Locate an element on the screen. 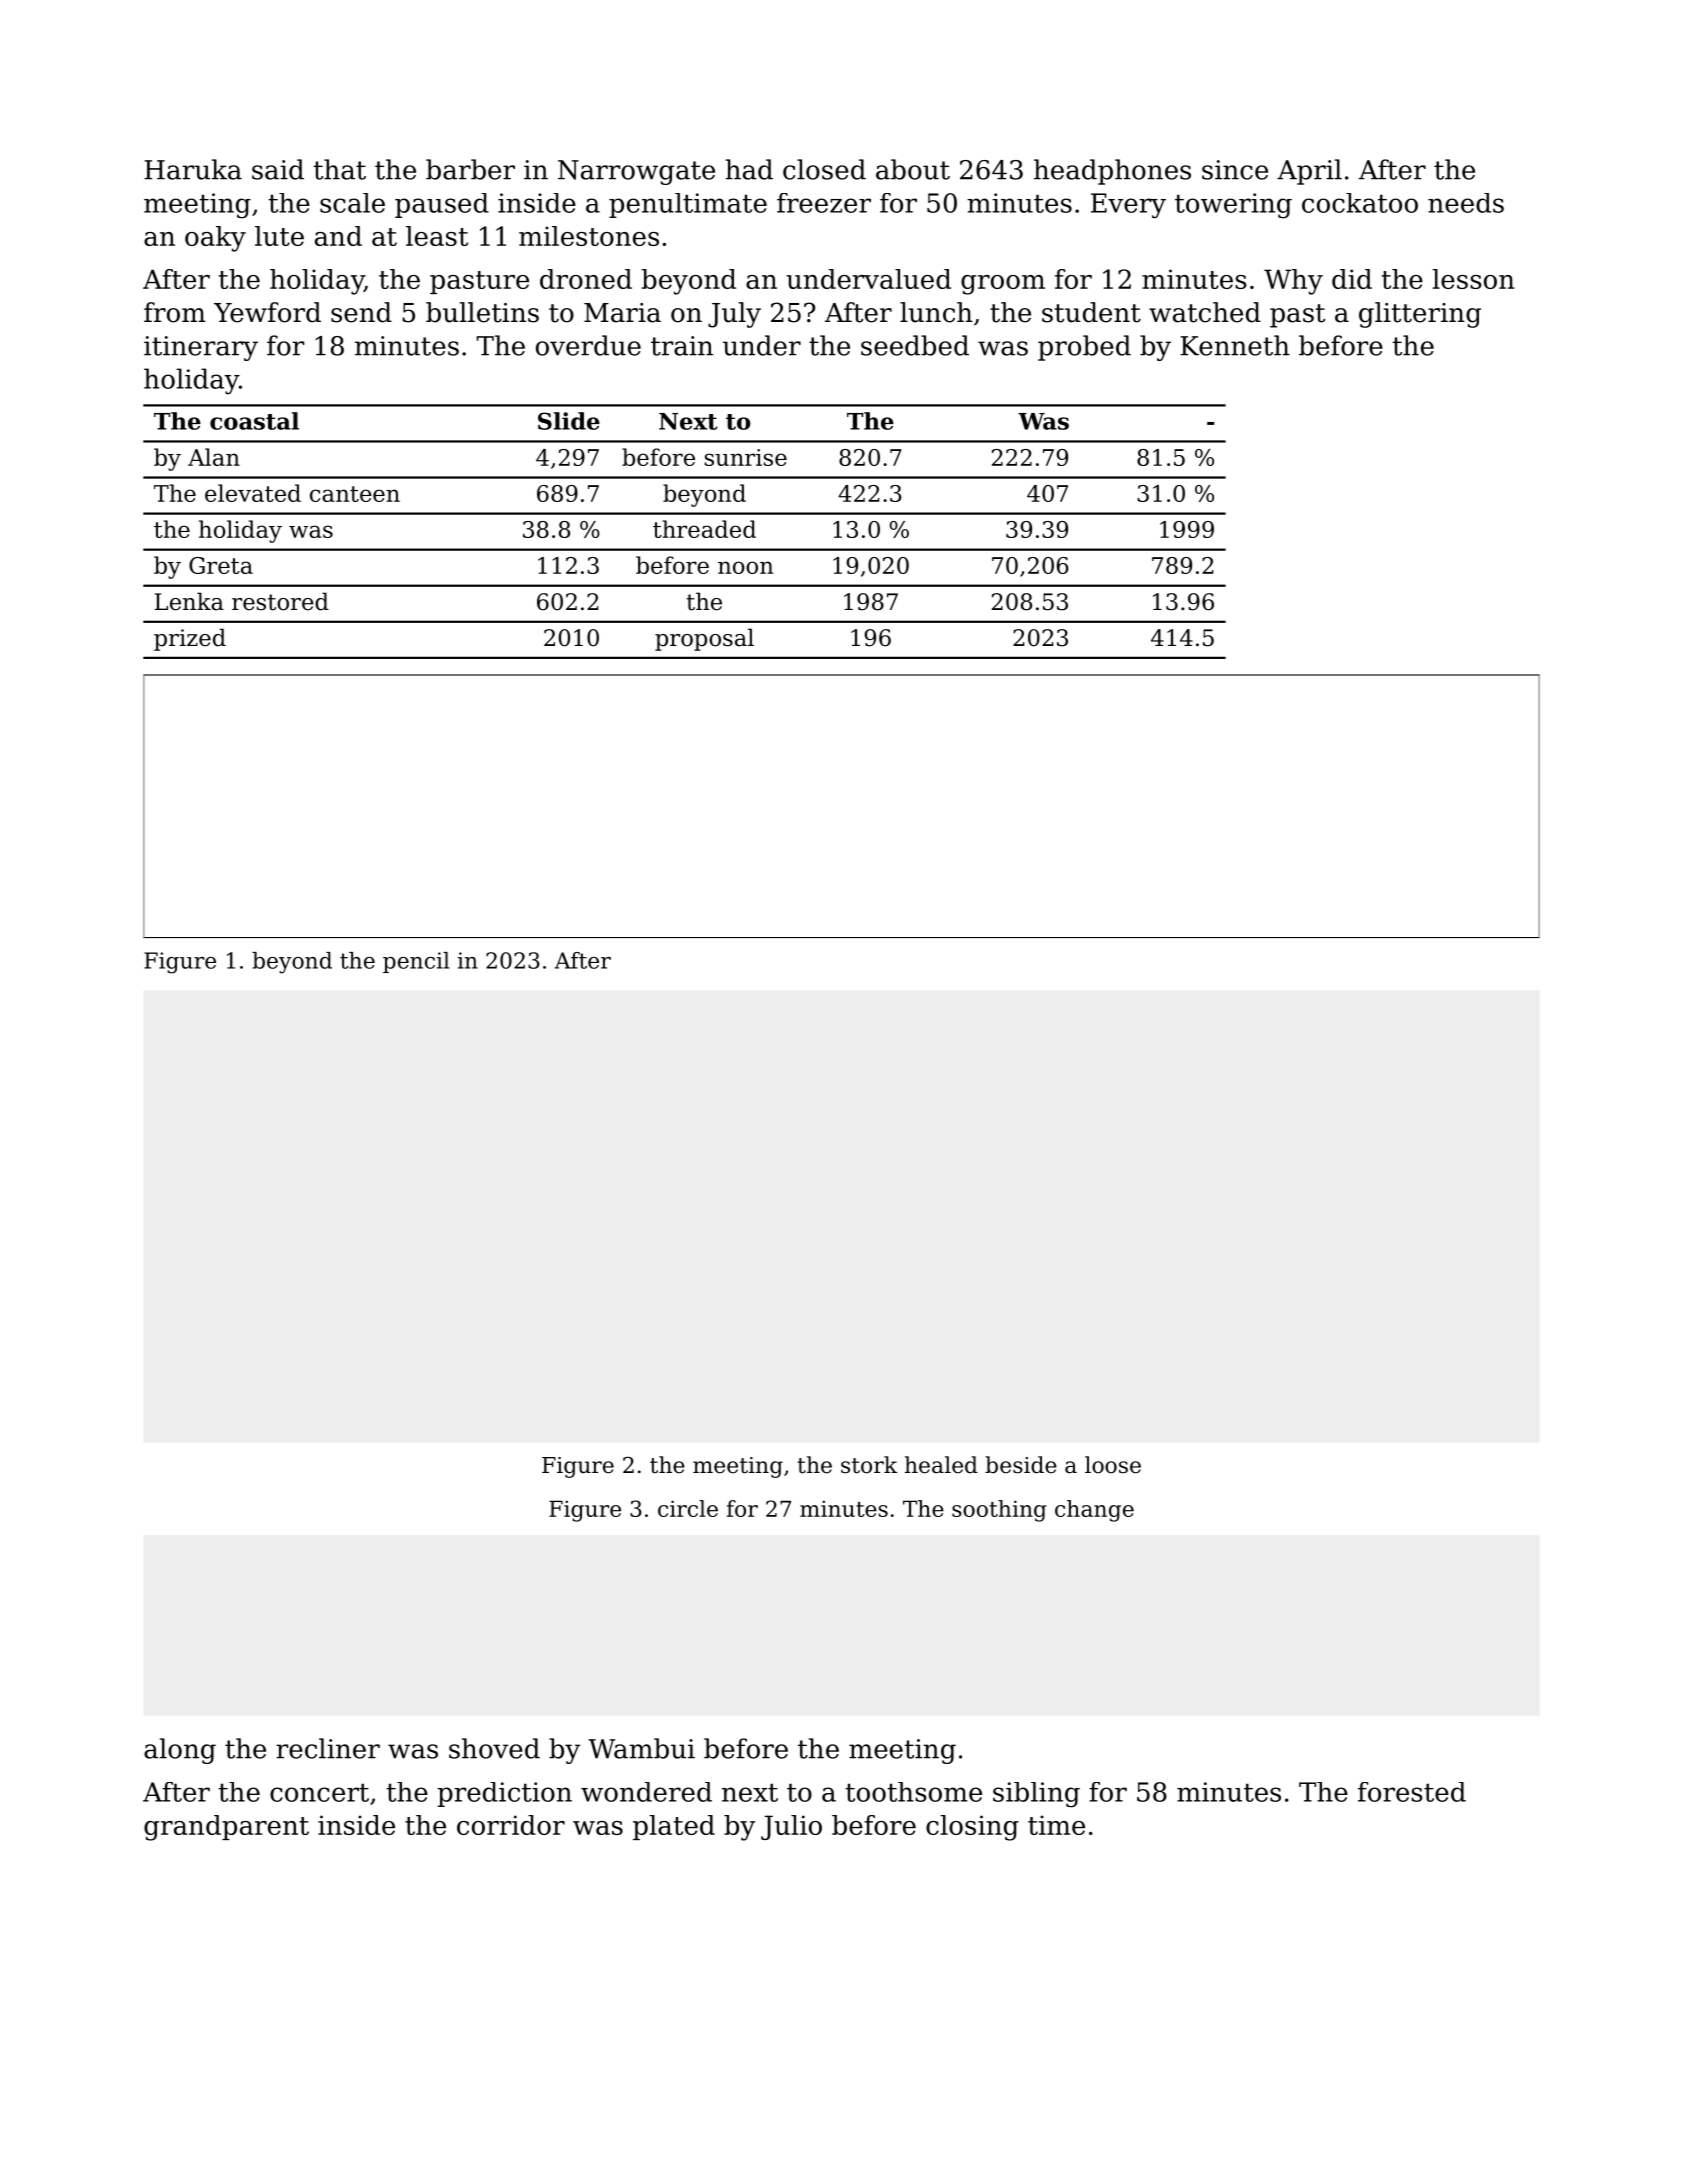 The width and height of the screenshot is (1683, 2178). shoved is located at coordinates (494, 1748).
